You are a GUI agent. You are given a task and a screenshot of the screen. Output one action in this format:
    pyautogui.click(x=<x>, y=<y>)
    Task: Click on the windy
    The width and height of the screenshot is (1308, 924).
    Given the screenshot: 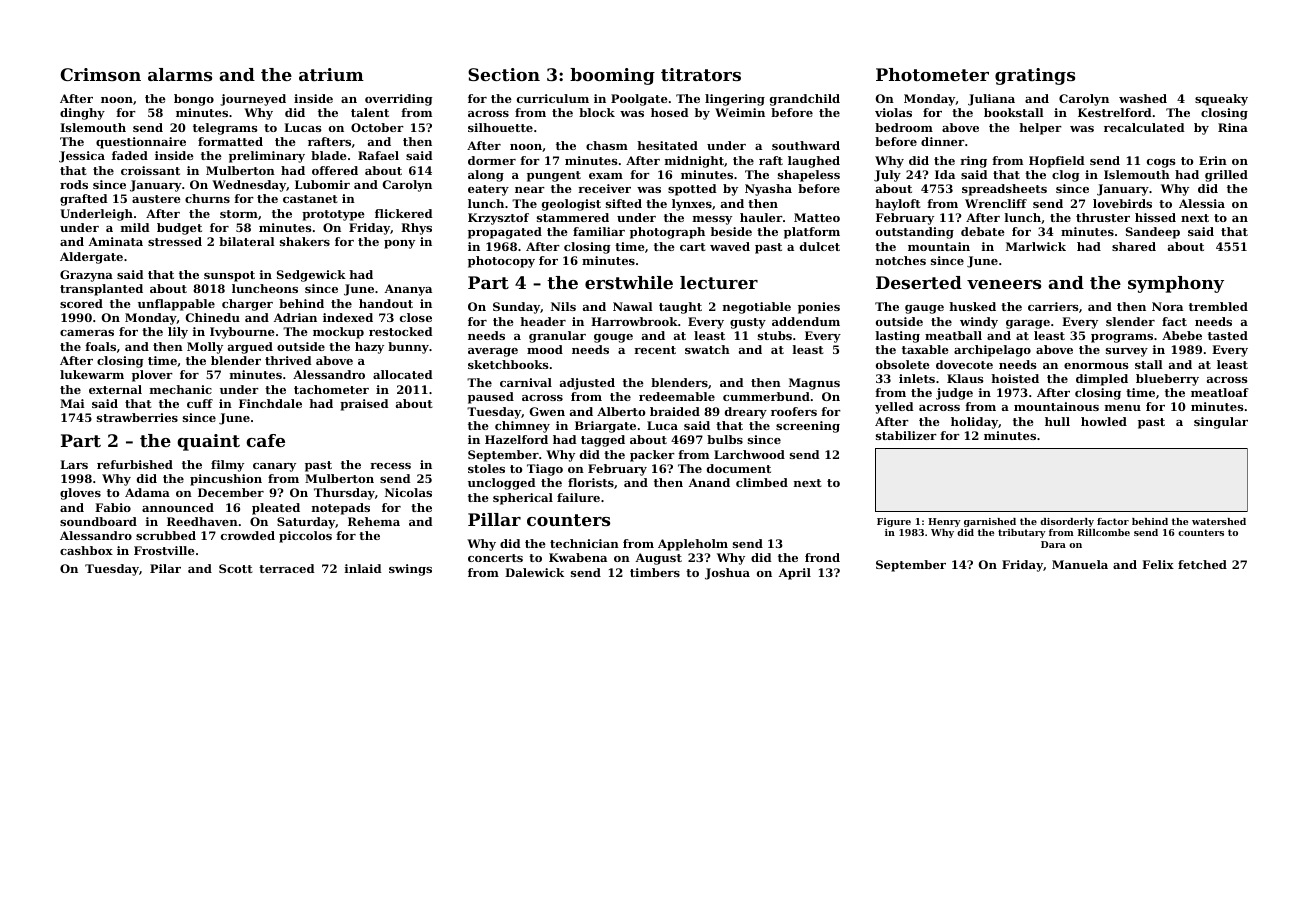 What is the action you would take?
    pyautogui.click(x=979, y=323)
